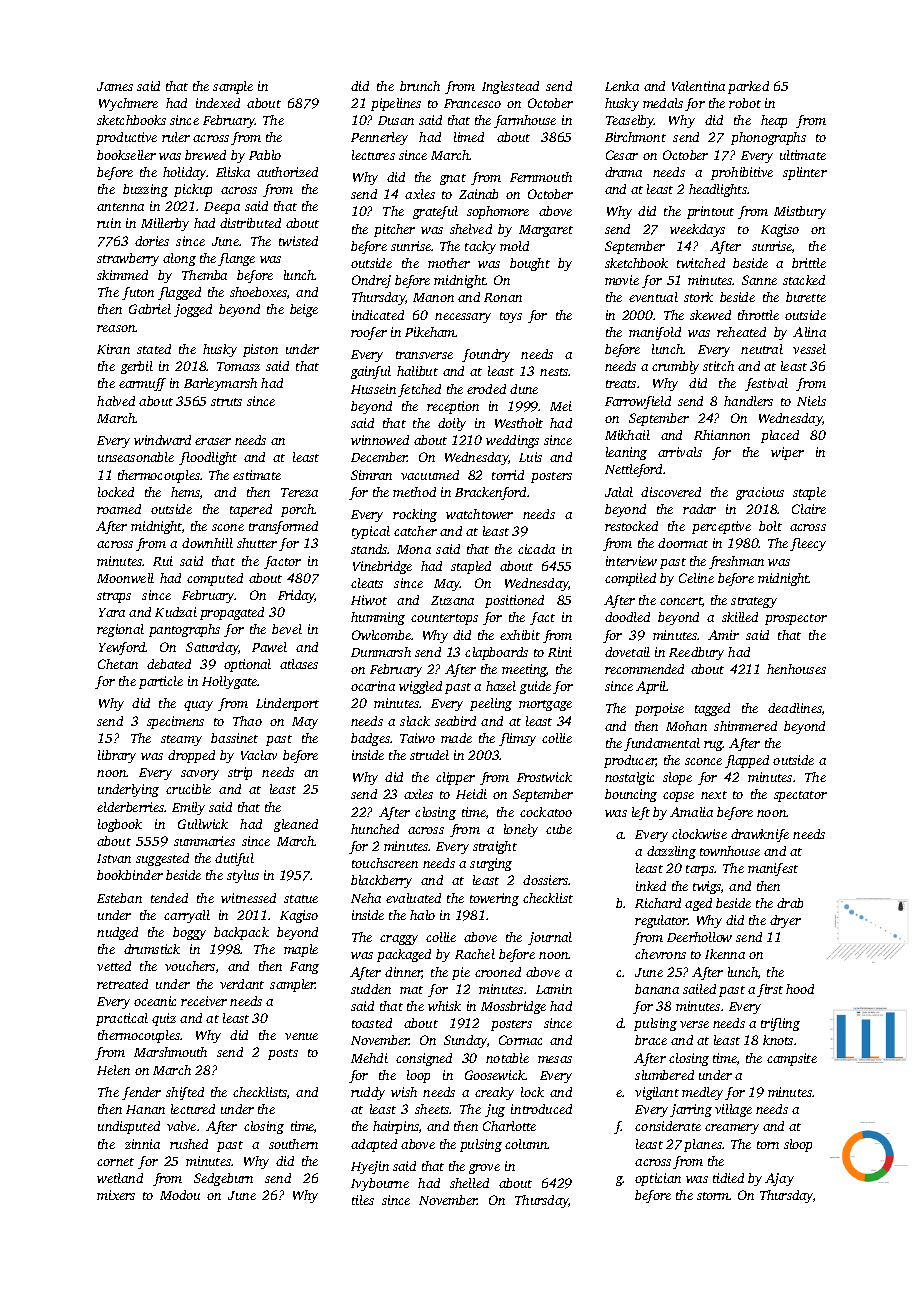 The width and height of the screenshot is (924, 1308). What do you see at coordinates (809, 349) in the screenshot?
I see `vessel` at bounding box center [809, 349].
